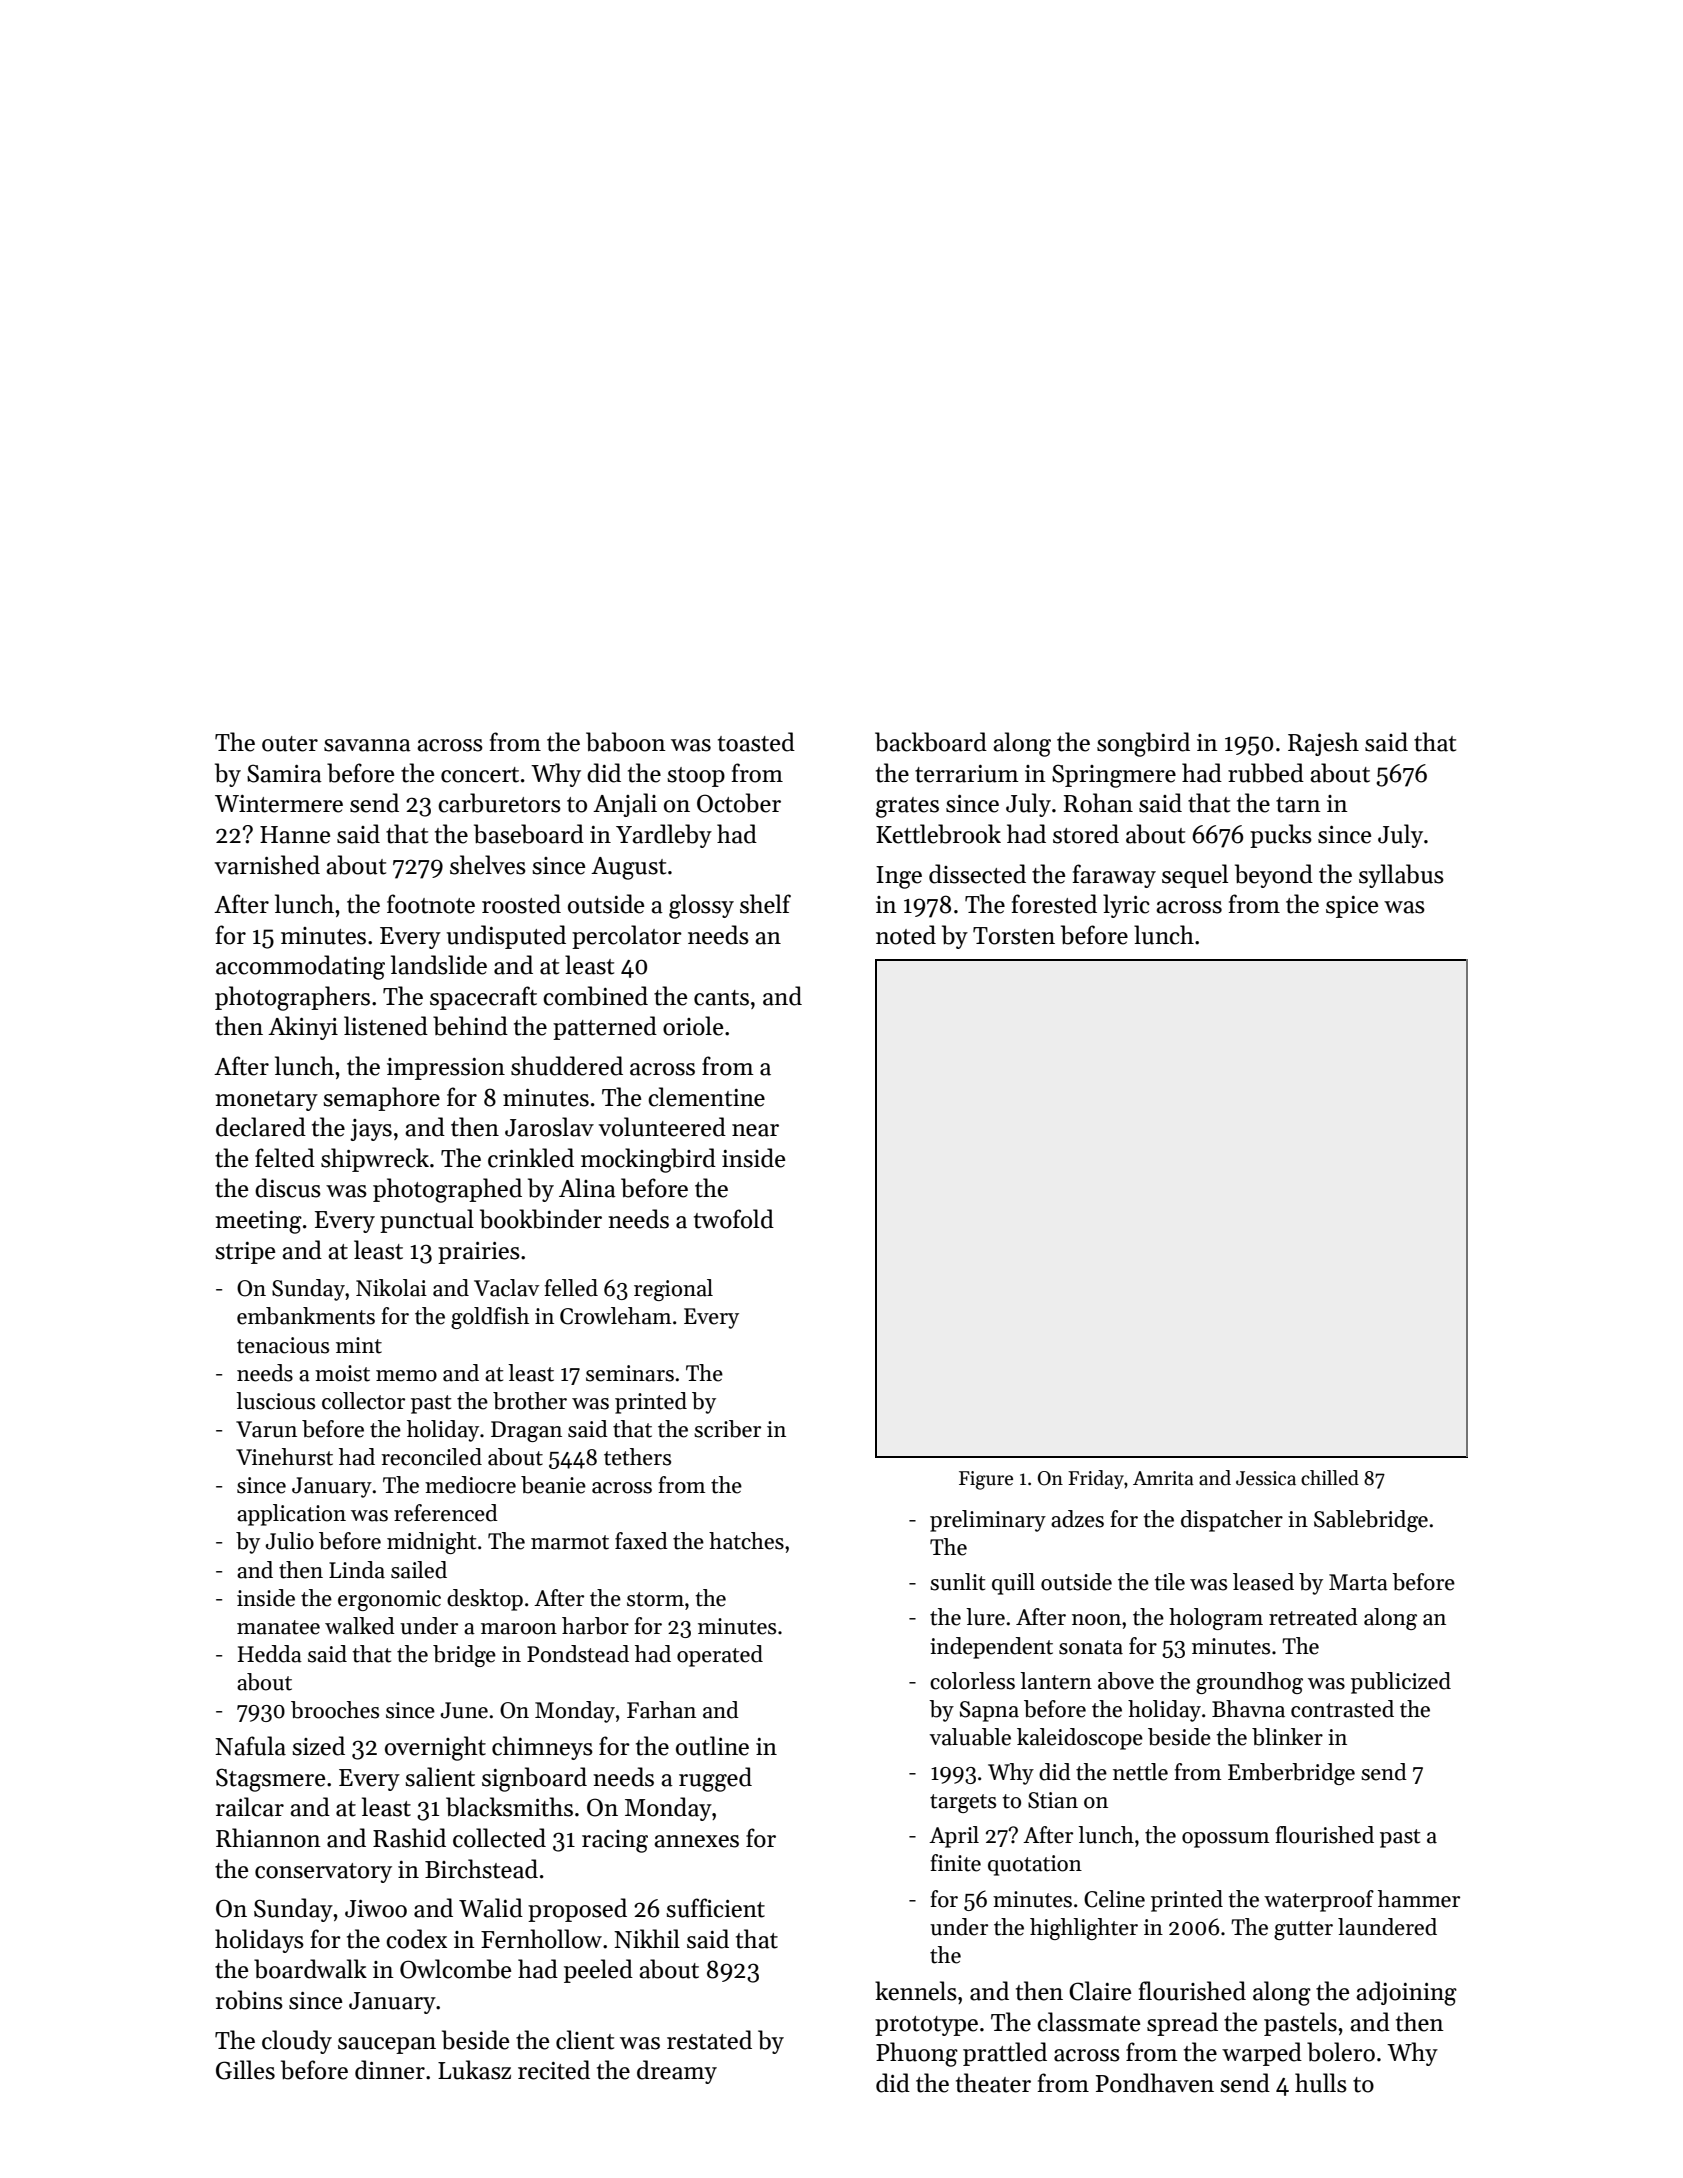 Image resolution: width=1683 pixels, height=2178 pixels. What do you see at coordinates (1232, 1521) in the page?
I see `dispatcher` at bounding box center [1232, 1521].
